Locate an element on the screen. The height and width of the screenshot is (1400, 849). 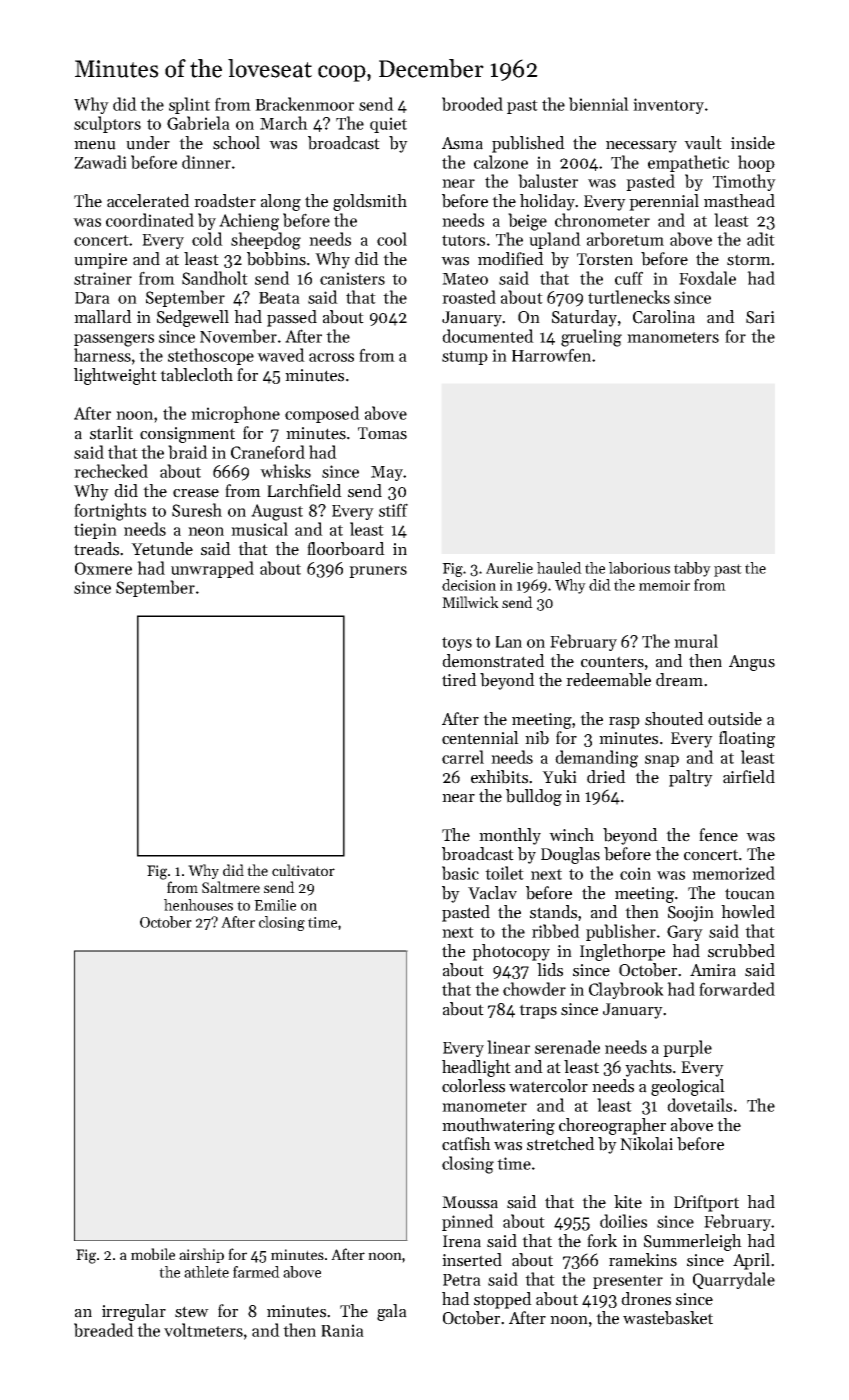
henhouses is located at coordinates (198, 905).
